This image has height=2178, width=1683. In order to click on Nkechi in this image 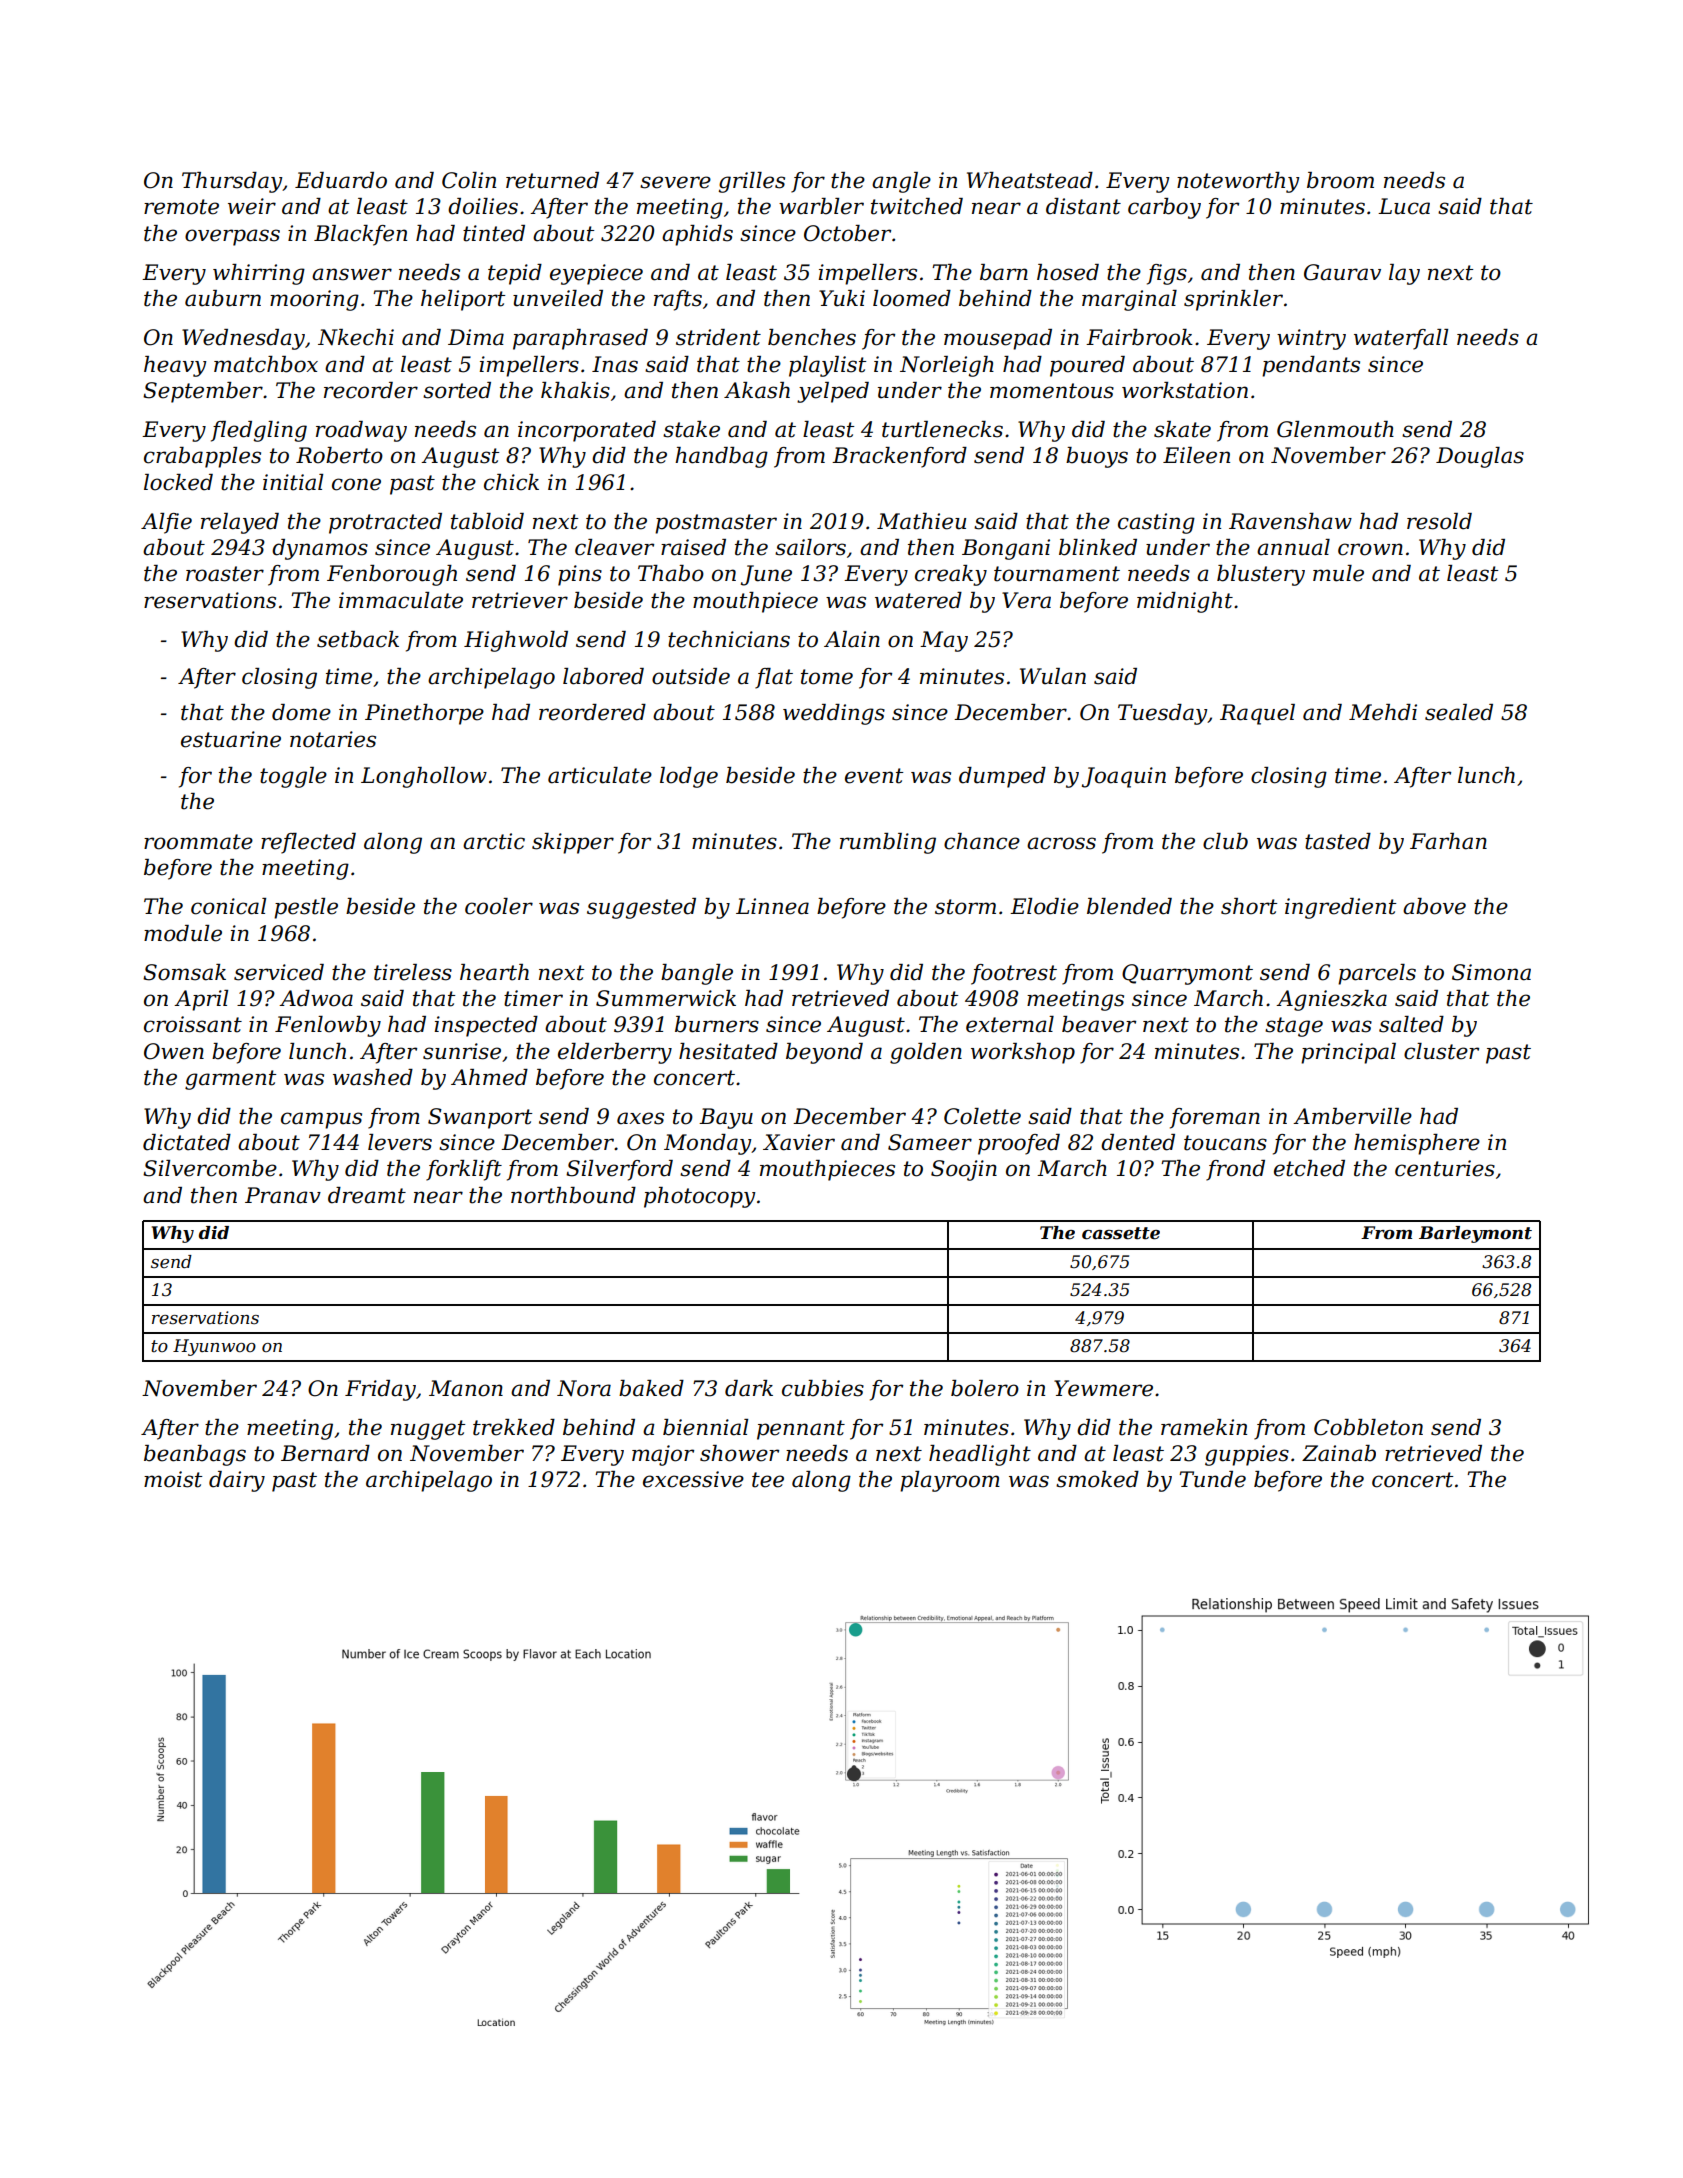, I will do `click(356, 337)`.
